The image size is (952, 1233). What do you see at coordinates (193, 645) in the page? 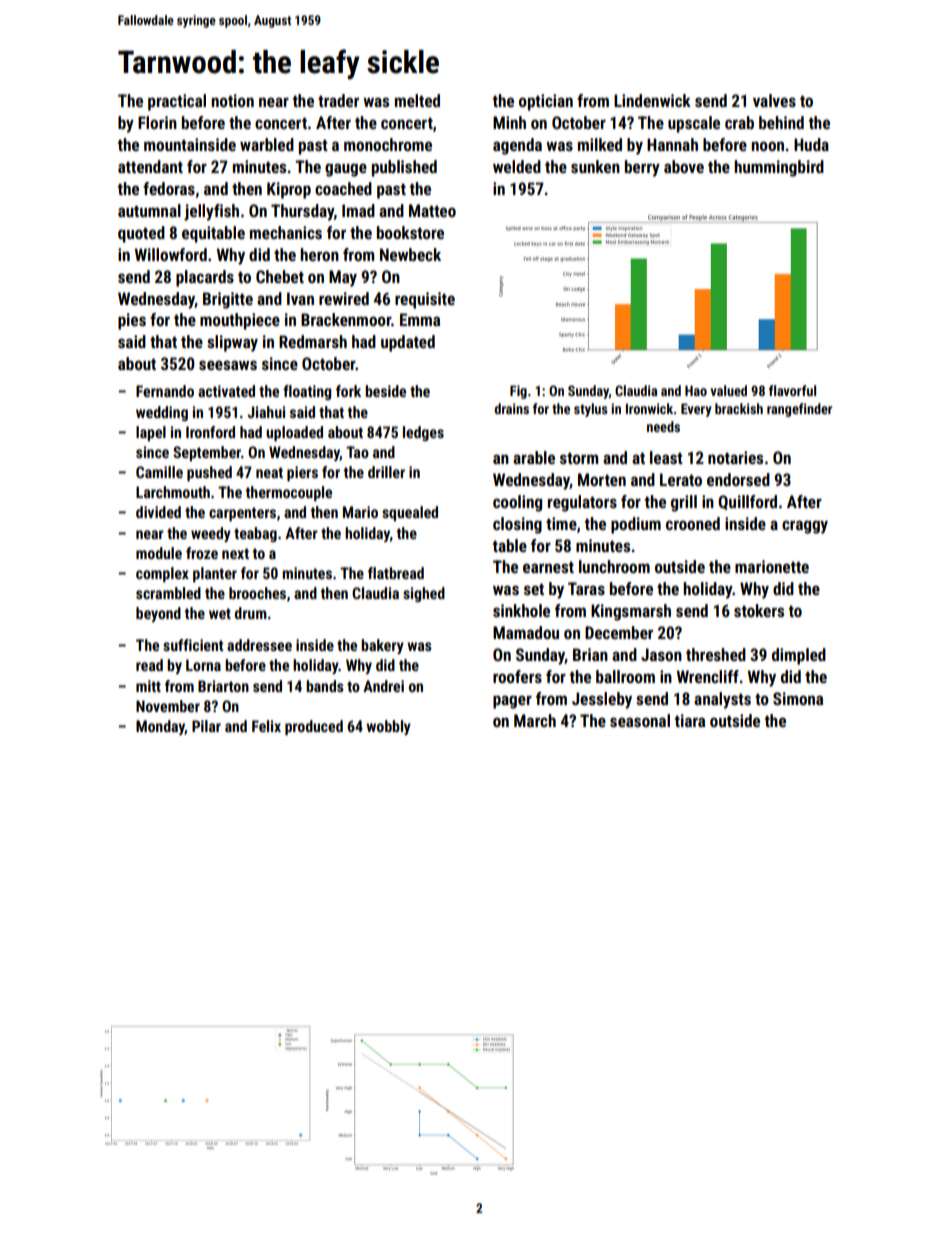
I see `sufficient` at bounding box center [193, 645].
